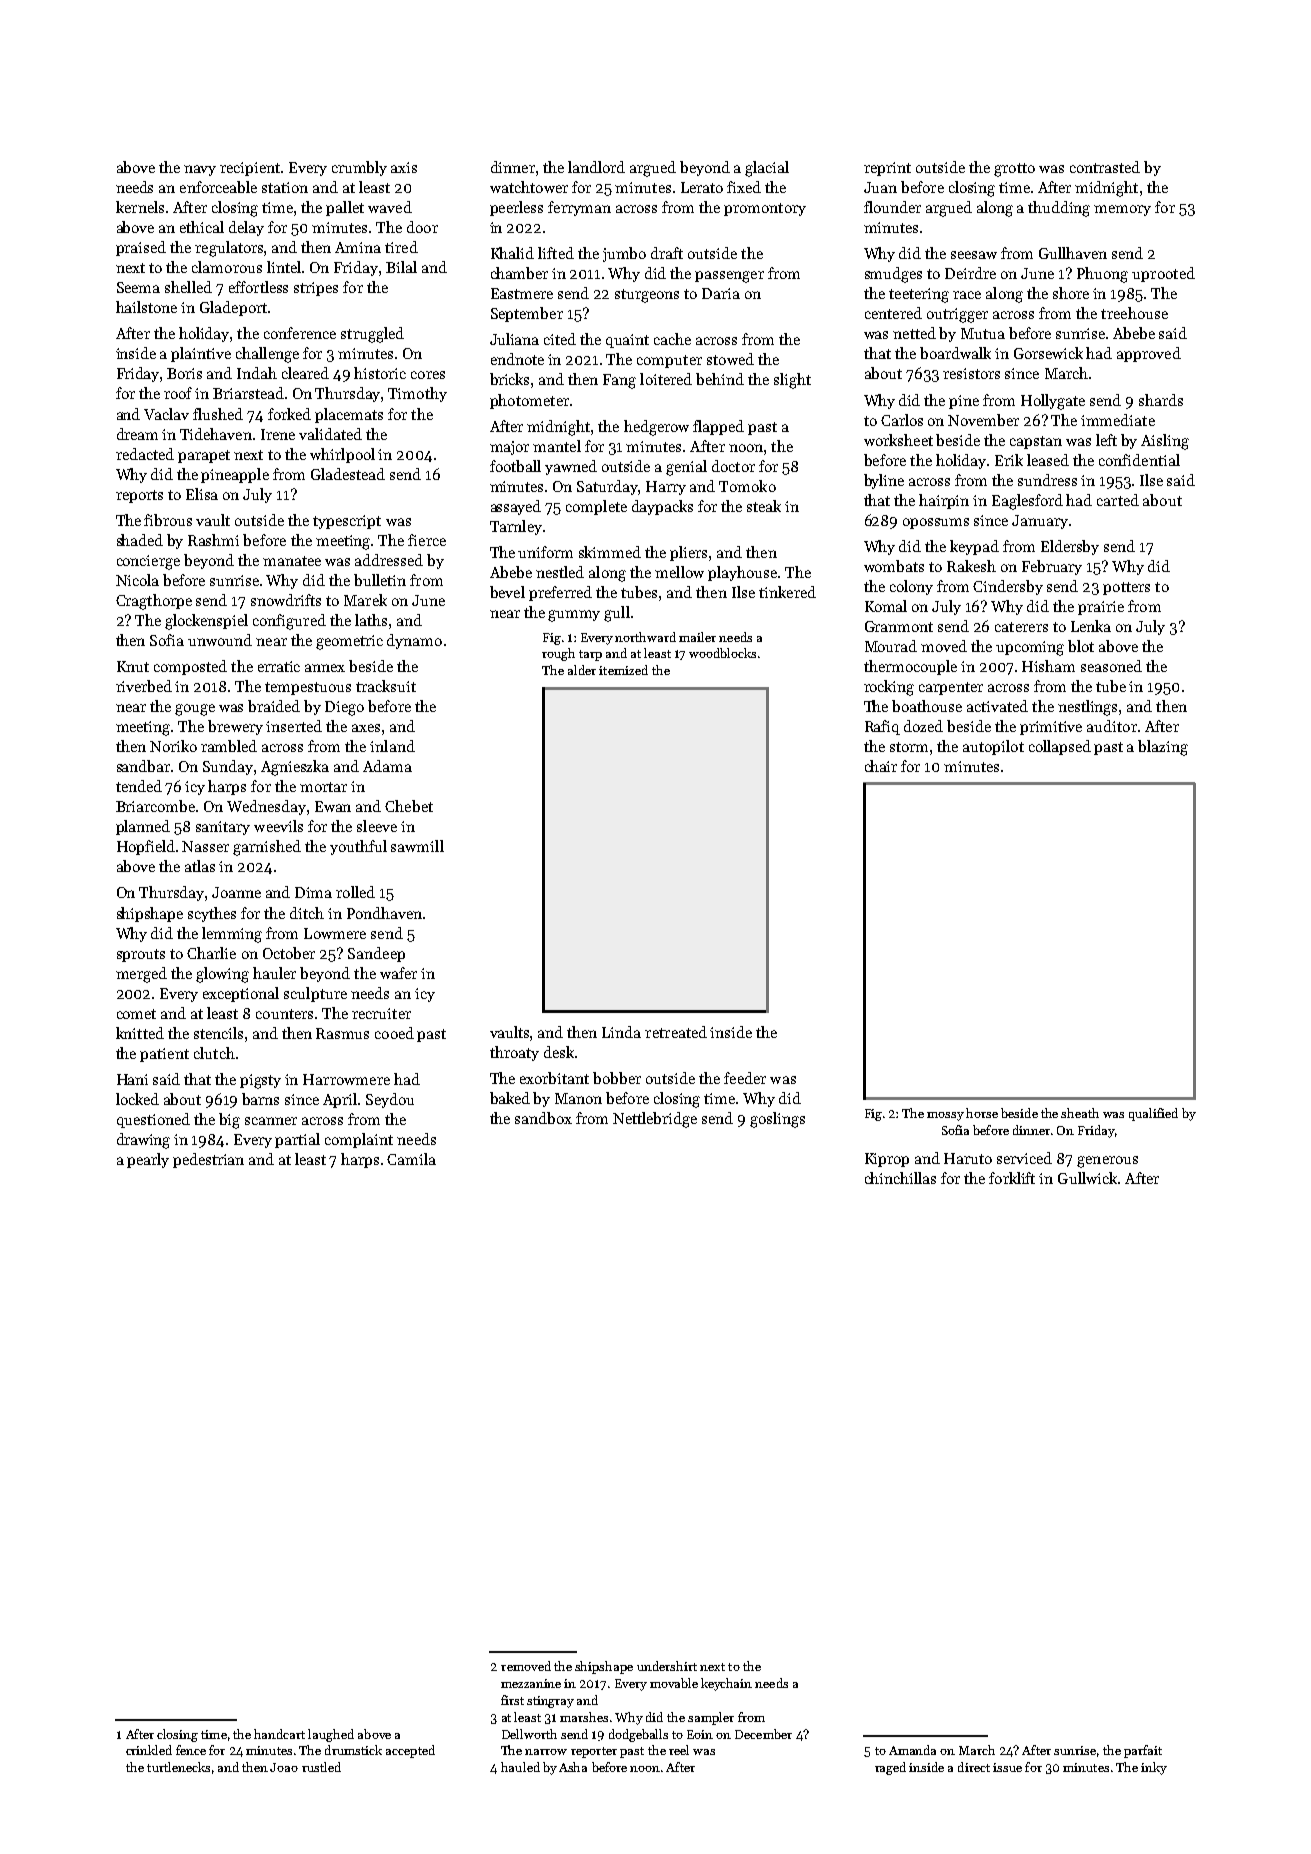 This page has height=1854, width=1311. I want to click on Amanda, so click(912, 1750).
